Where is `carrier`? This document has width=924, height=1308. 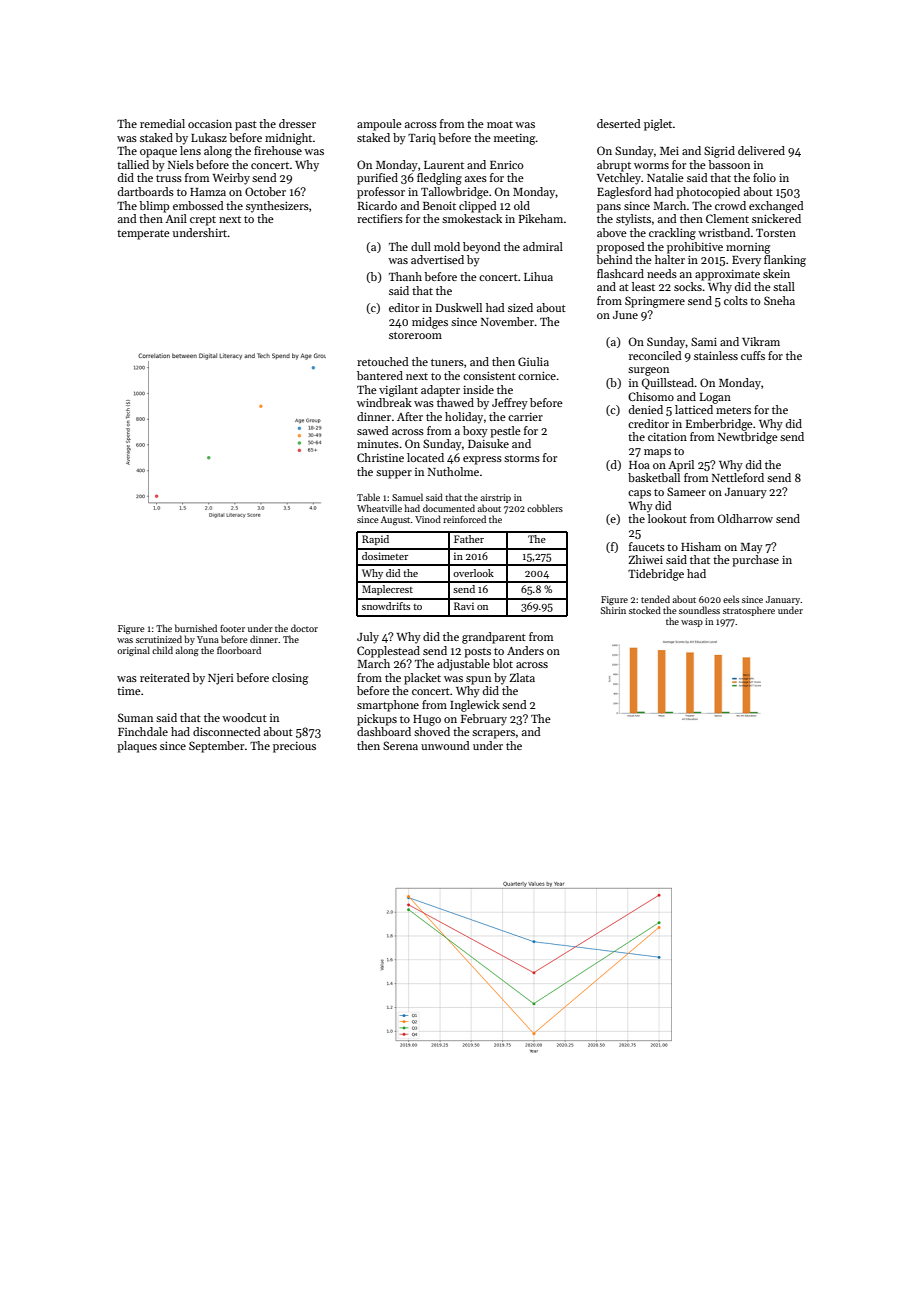 carrier is located at coordinates (525, 417).
